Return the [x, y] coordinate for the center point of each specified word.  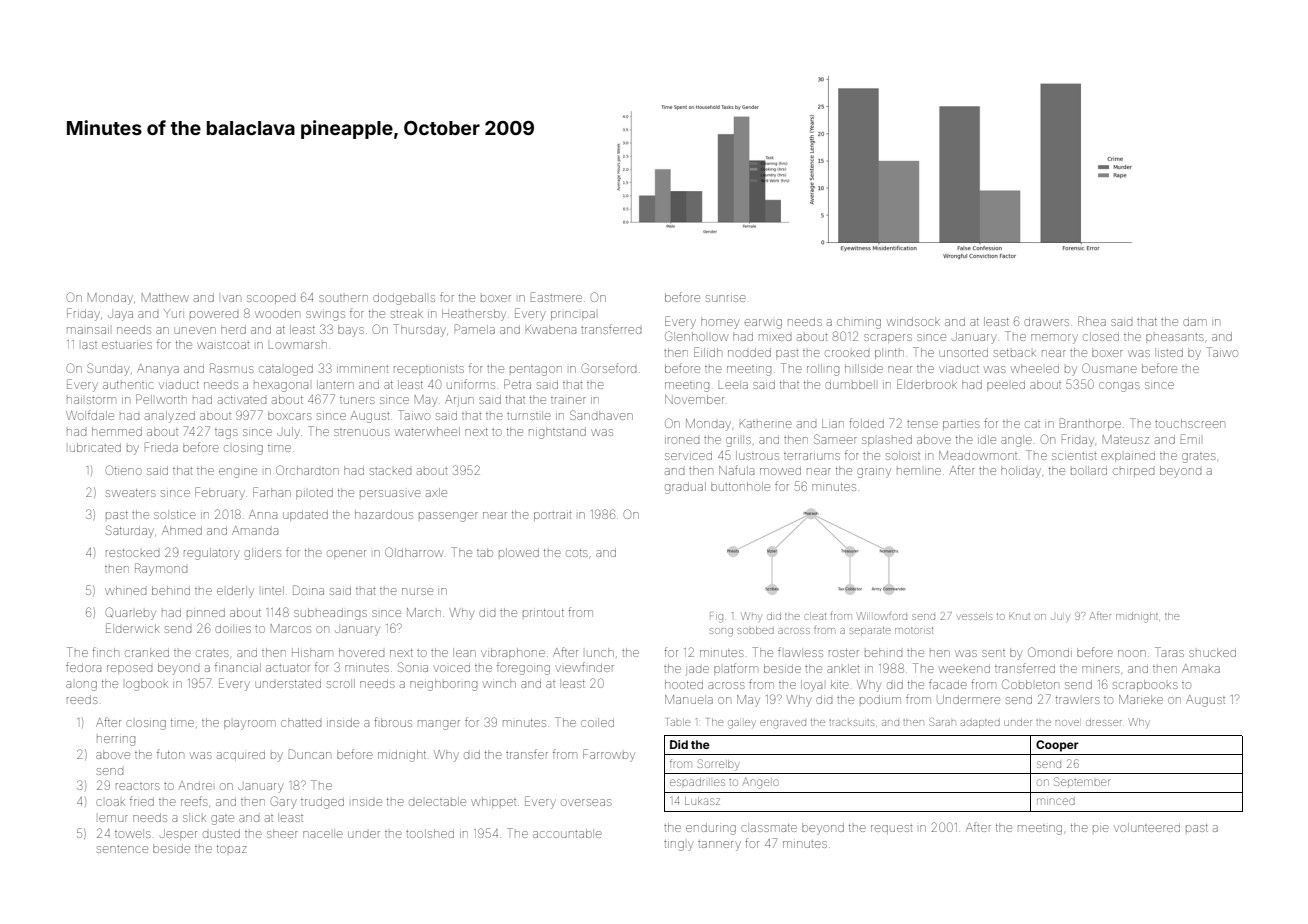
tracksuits [851, 722]
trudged [322, 804]
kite [840, 684]
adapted [980, 723]
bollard [1089, 470]
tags [226, 434]
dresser [1103, 723]
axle [436, 492]
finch [105, 652]
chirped [1133, 472]
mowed [780, 471]
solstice [175, 514]
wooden [277, 313]
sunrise [726, 298]
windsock [913, 321]
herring [116, 741]
